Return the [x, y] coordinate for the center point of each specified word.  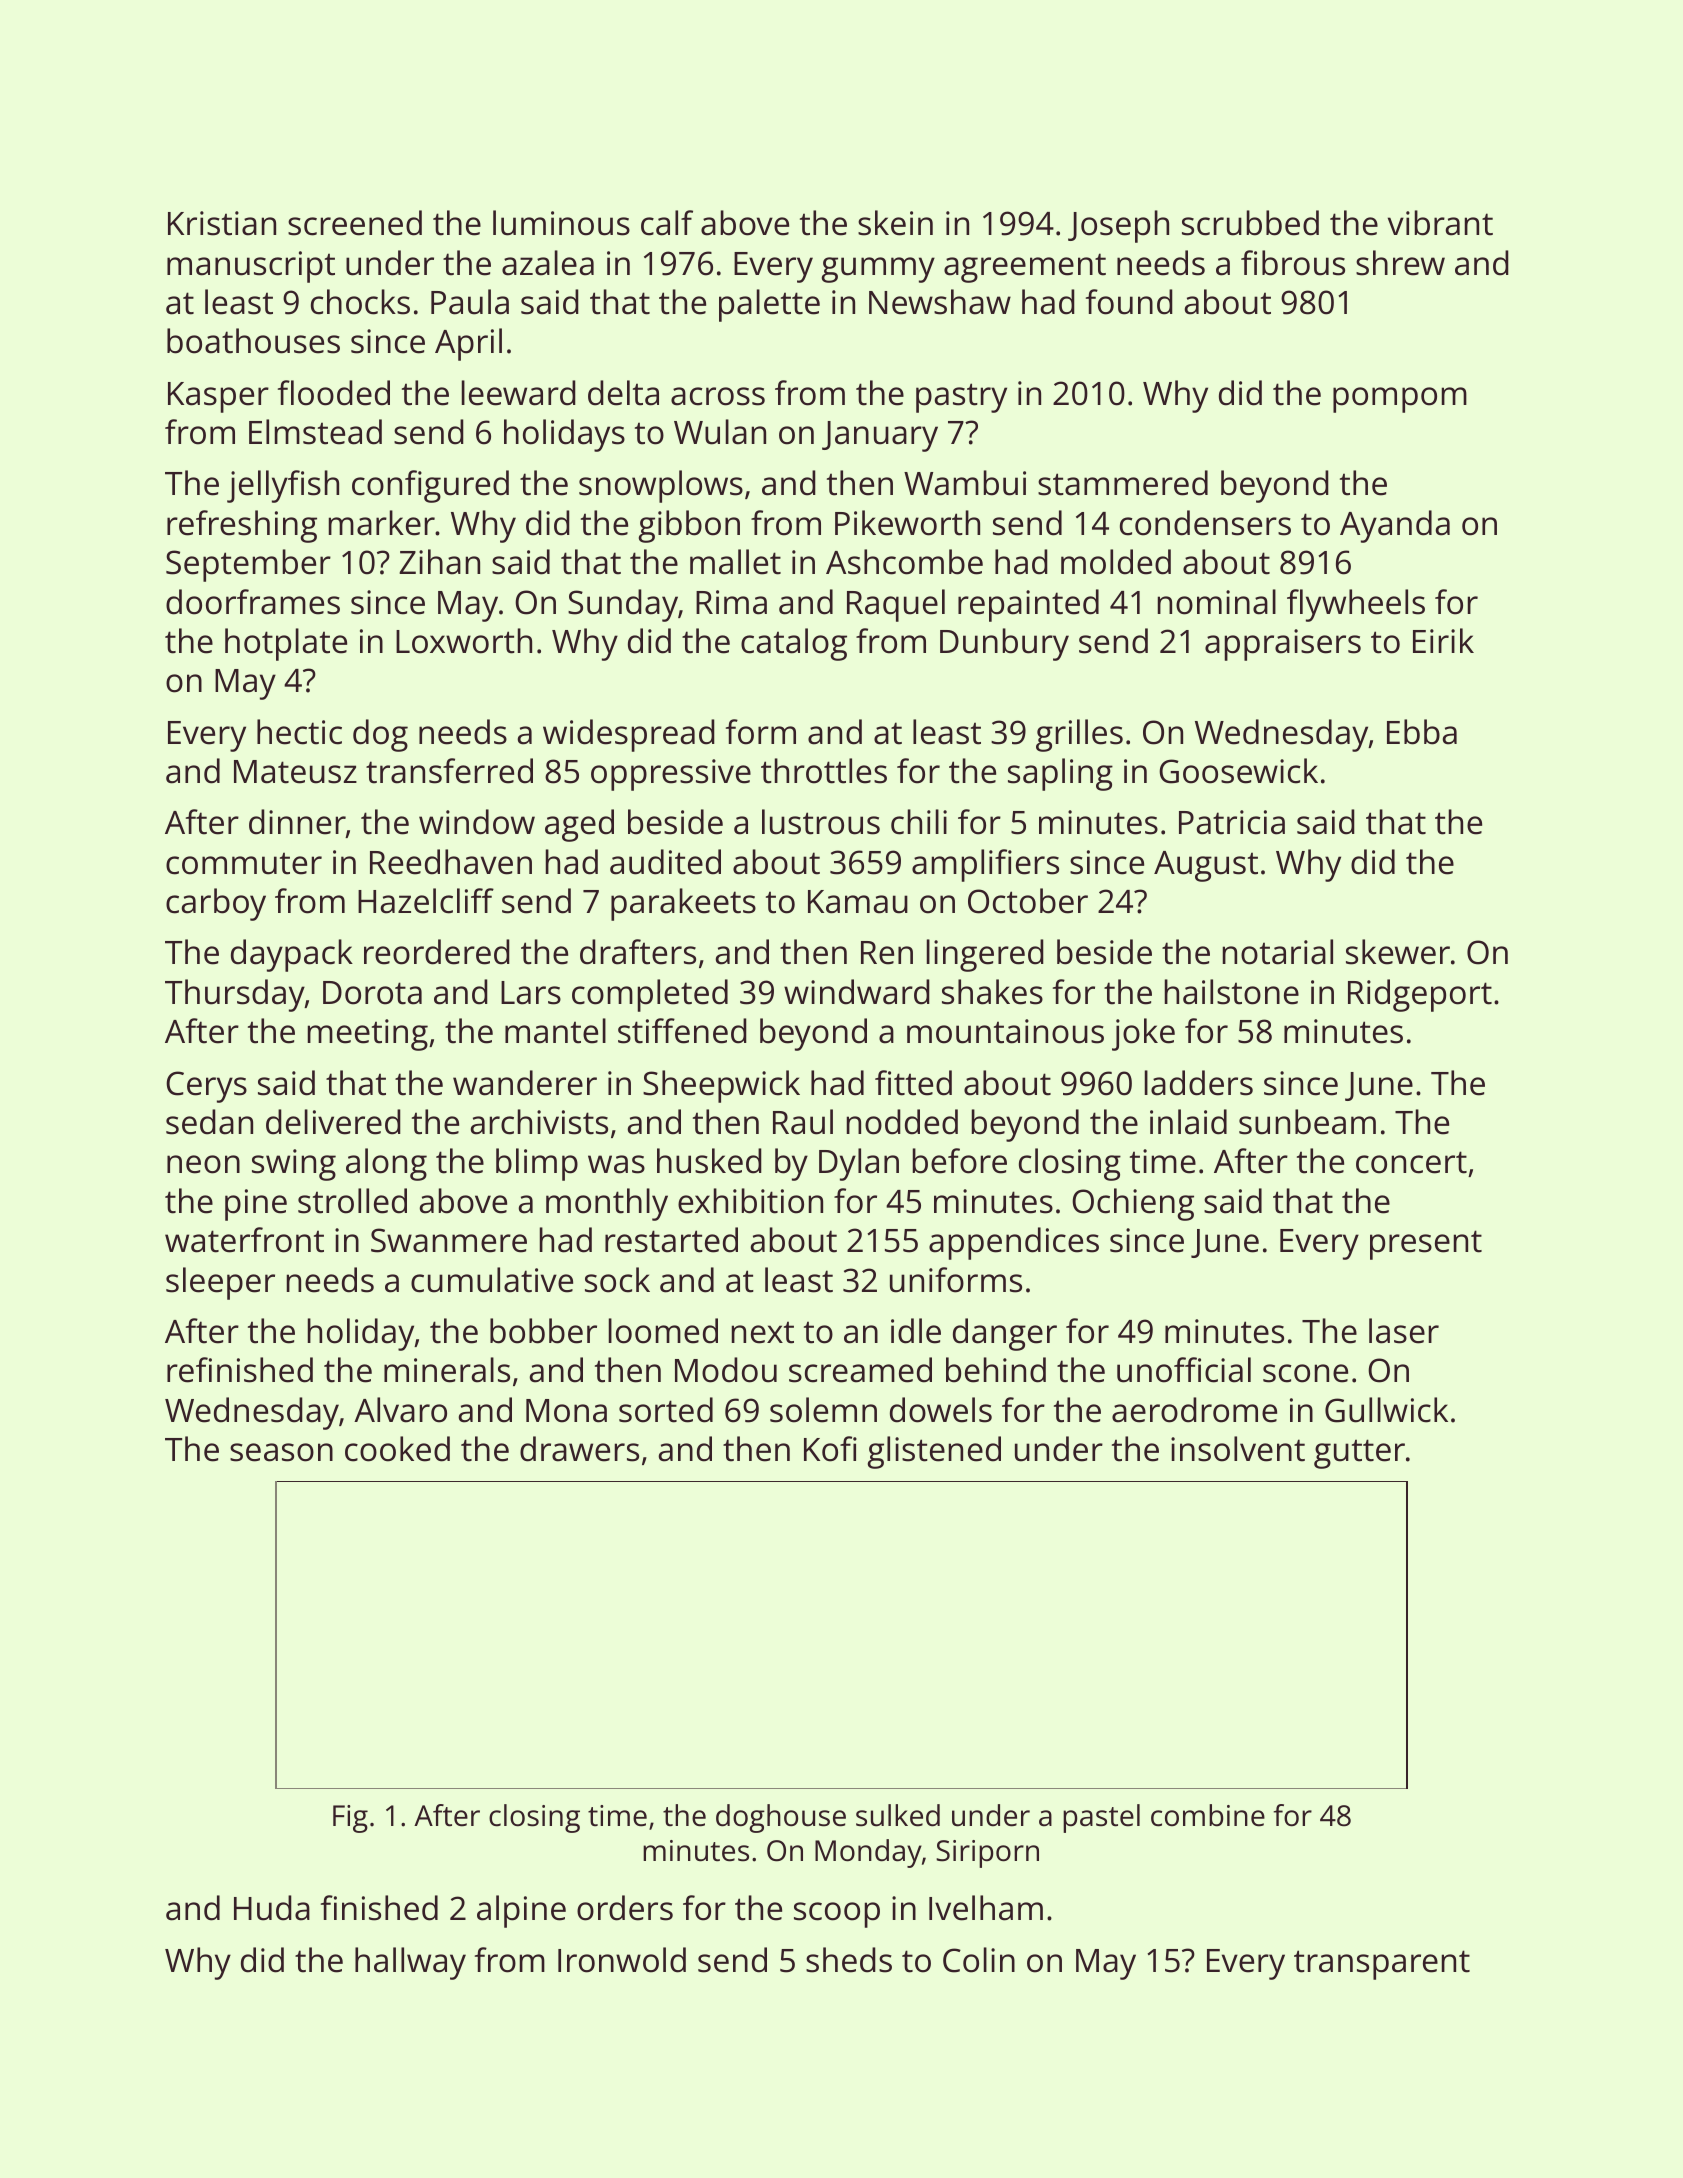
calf [667, 223]
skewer [1398, 952]
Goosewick [1238, 771]
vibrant [1440, 223]
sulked [898, 1815]
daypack [292, 955]
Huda [272, 1908]
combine [1208, 1815]
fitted [913, 1083]
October [1028, 901]
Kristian [222, 223]
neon [203, 1164]
